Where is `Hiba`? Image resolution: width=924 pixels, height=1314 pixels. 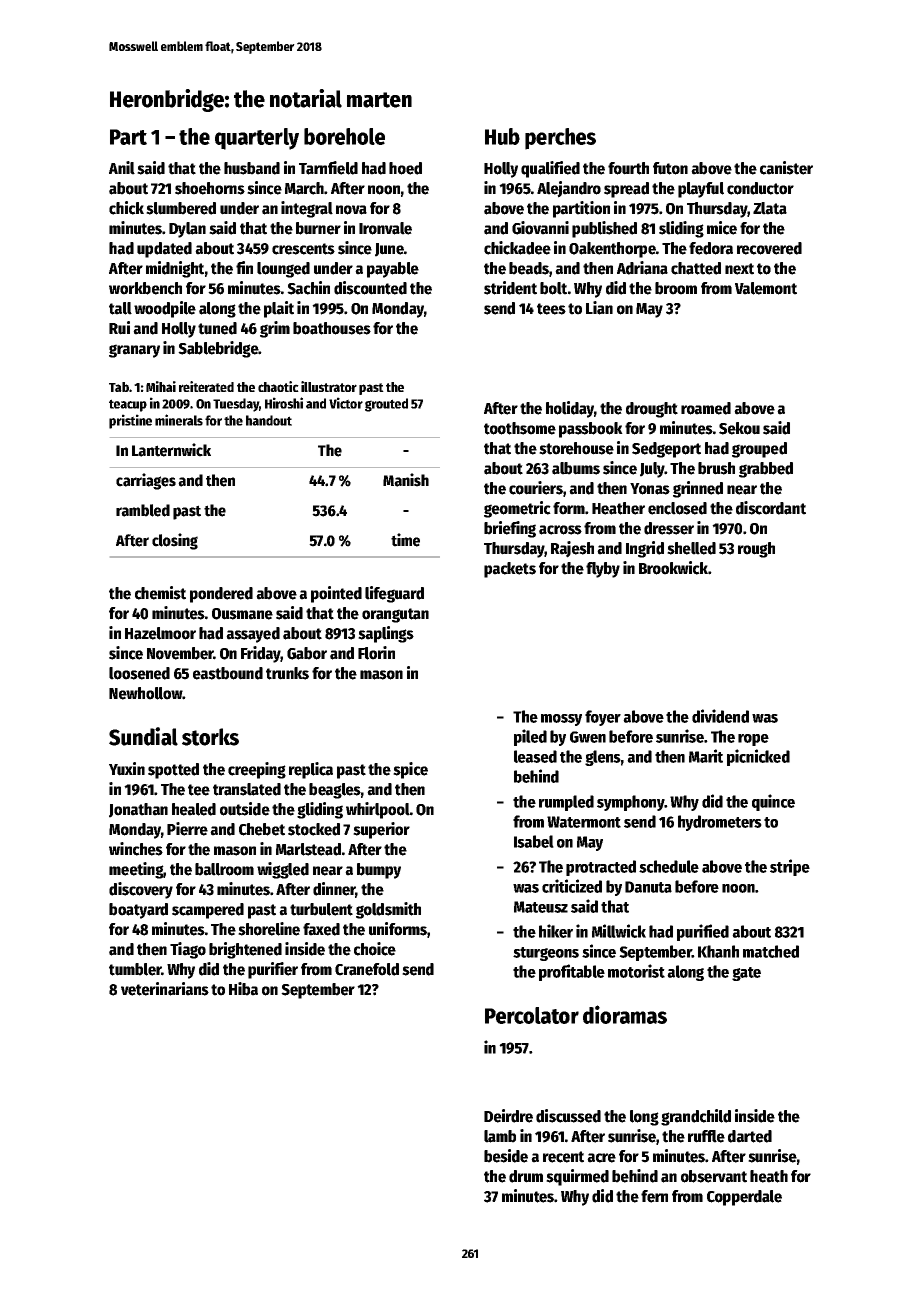 Hiba is located at coordinates (243, 989).
